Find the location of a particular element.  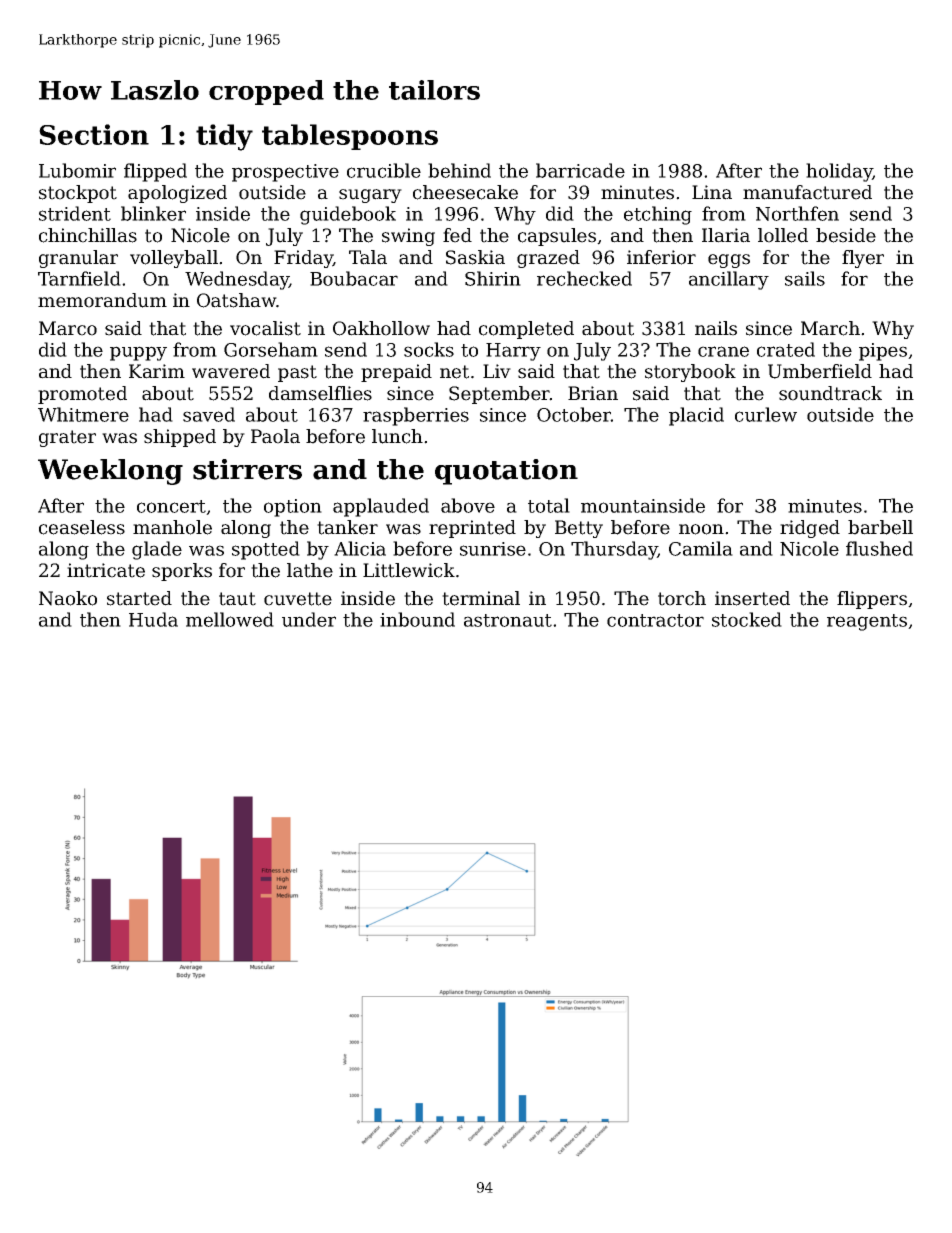

prepaid is located at coordinates (396, 373).
